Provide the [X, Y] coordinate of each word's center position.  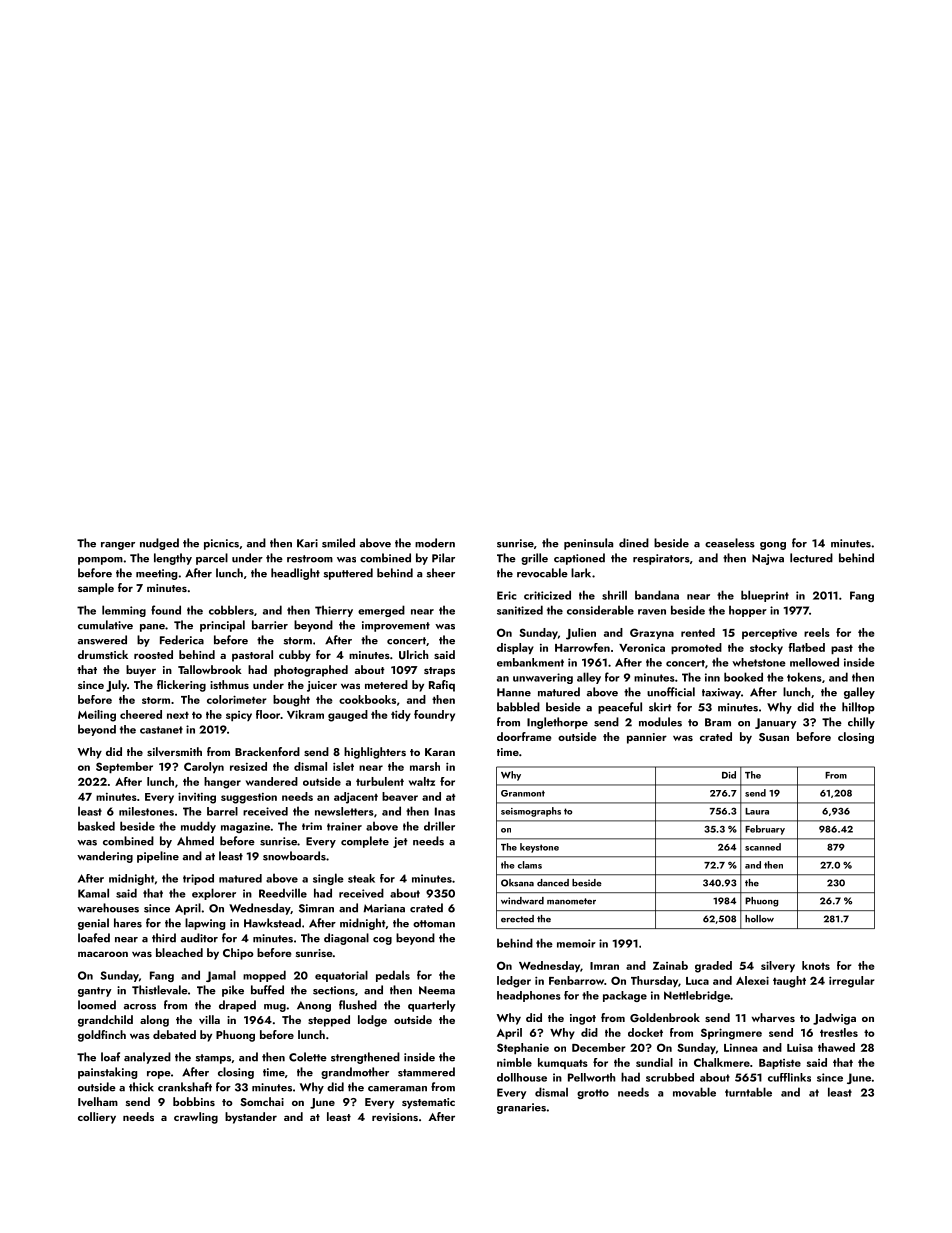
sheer [440, 573]
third [164, 938]
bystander [251, 1118]
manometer [571, 901]
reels [817, 632]
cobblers [231, 610]
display [515, 648]
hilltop [858, 708]
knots [816, 965]
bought [291, 701]
